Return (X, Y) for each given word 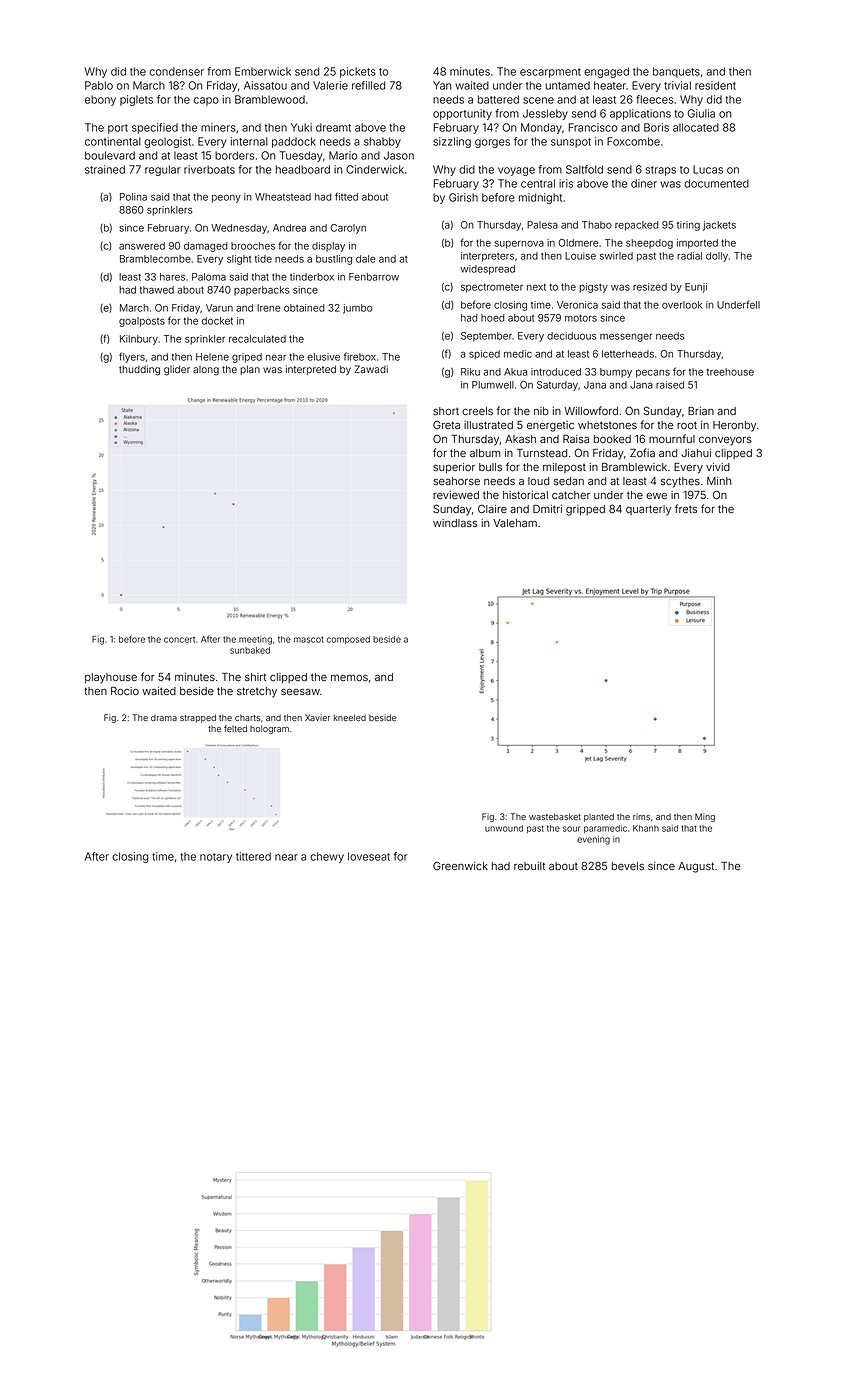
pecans (653, 373)
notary (216, 858)
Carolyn (348, 229)
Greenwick (460, 865)
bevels (628, 866)
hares (172, 277)
